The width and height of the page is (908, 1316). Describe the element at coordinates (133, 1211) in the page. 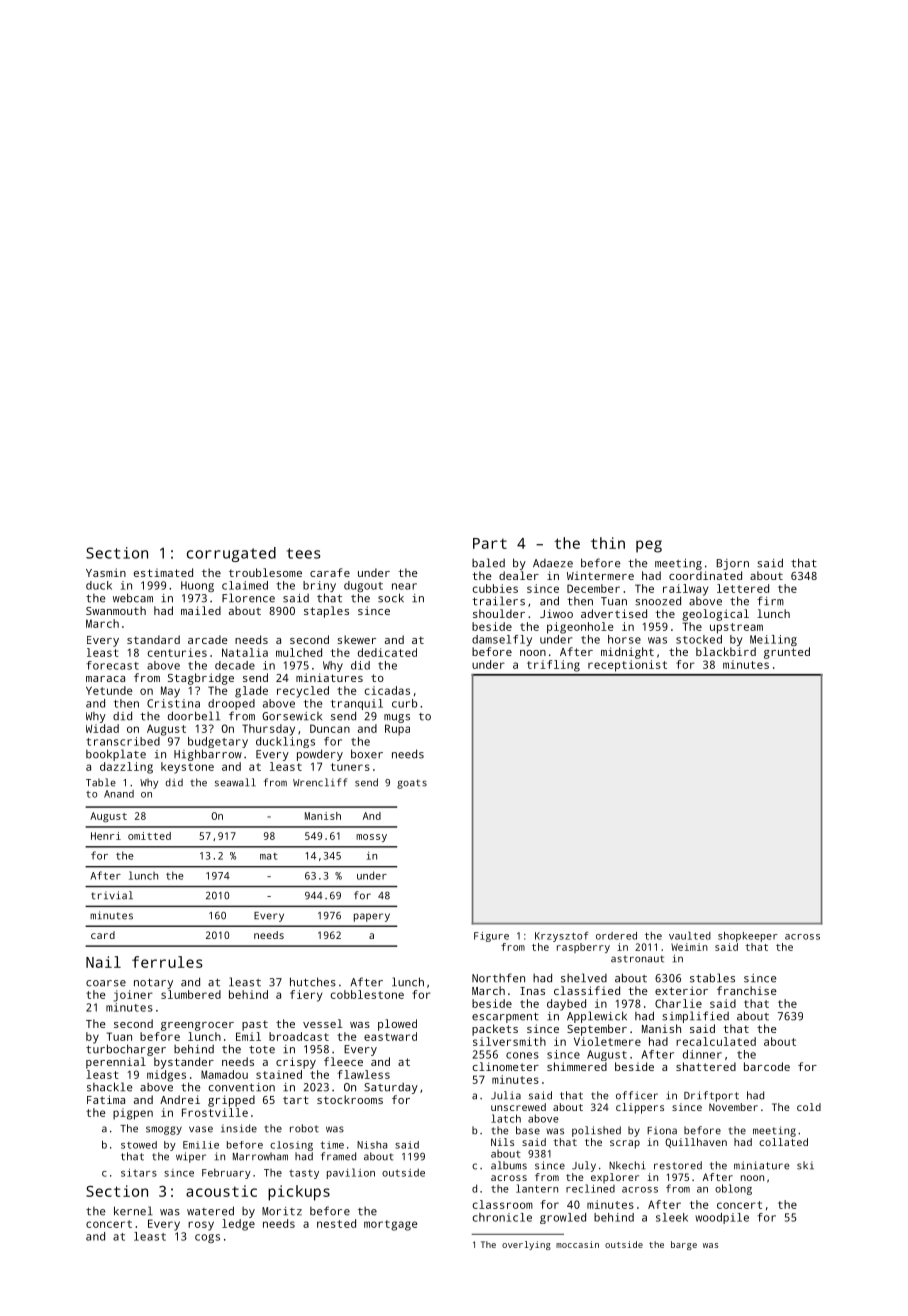

I see `kernel` at that location.
